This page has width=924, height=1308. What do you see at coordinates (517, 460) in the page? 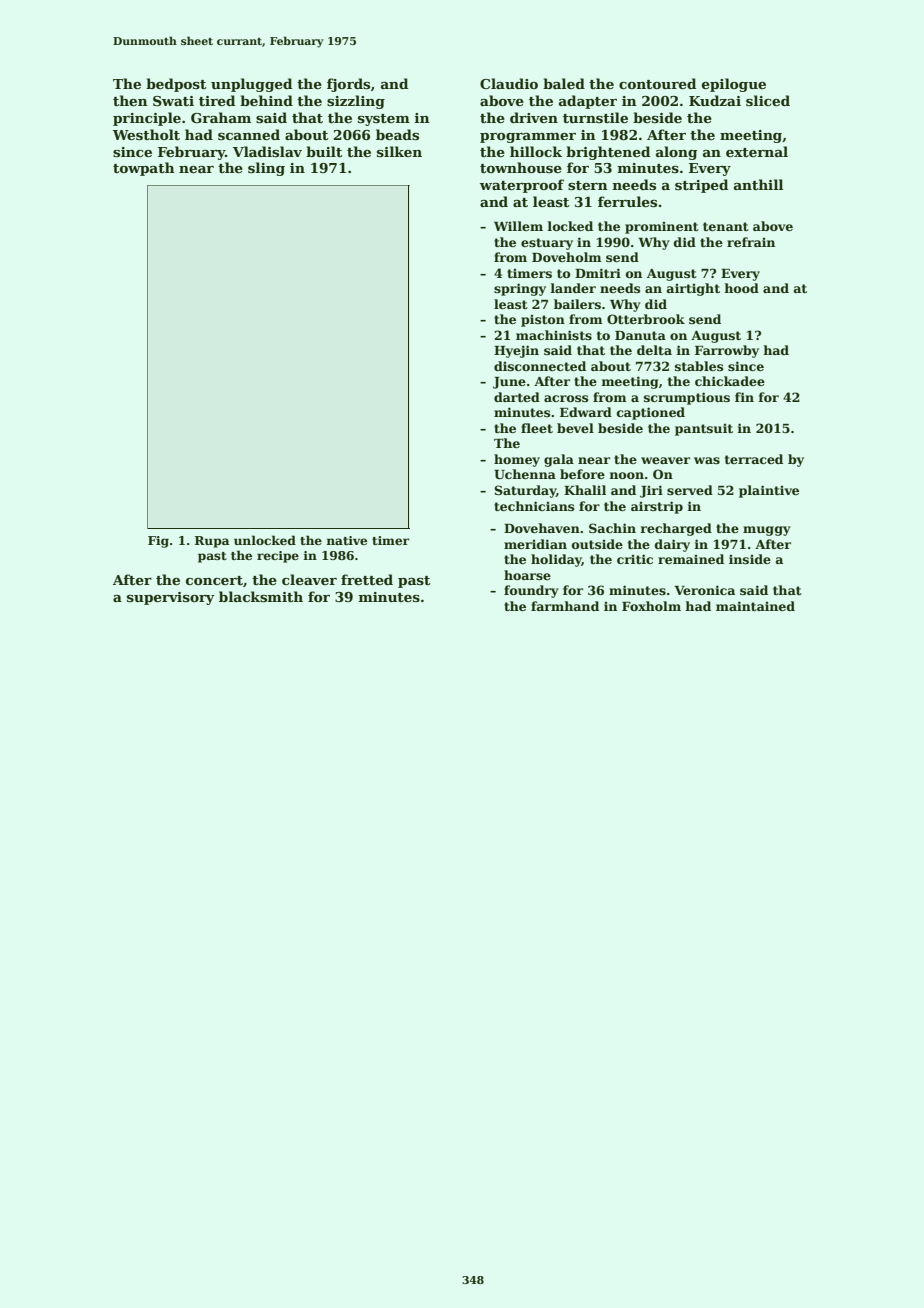
I see `homey` at bounding box center [517, 460].
